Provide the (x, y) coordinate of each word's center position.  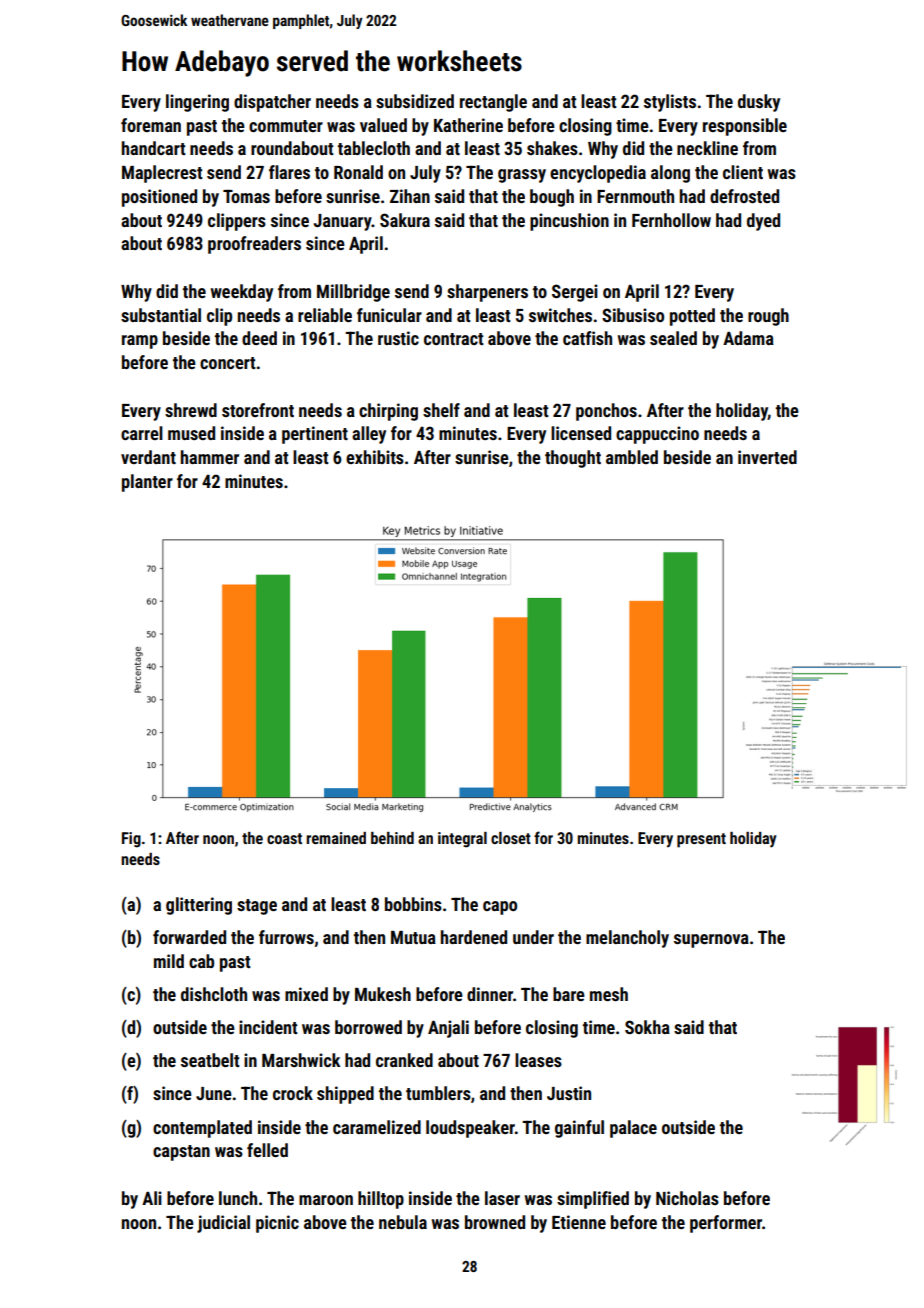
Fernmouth (635, 196)
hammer (210, 457)
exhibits (375, 457)
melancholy (627, 939)
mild (169, 961)
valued (383, 125)
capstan (181, 1153)
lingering (197, 103)
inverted (767, 457)
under (533, 937)
